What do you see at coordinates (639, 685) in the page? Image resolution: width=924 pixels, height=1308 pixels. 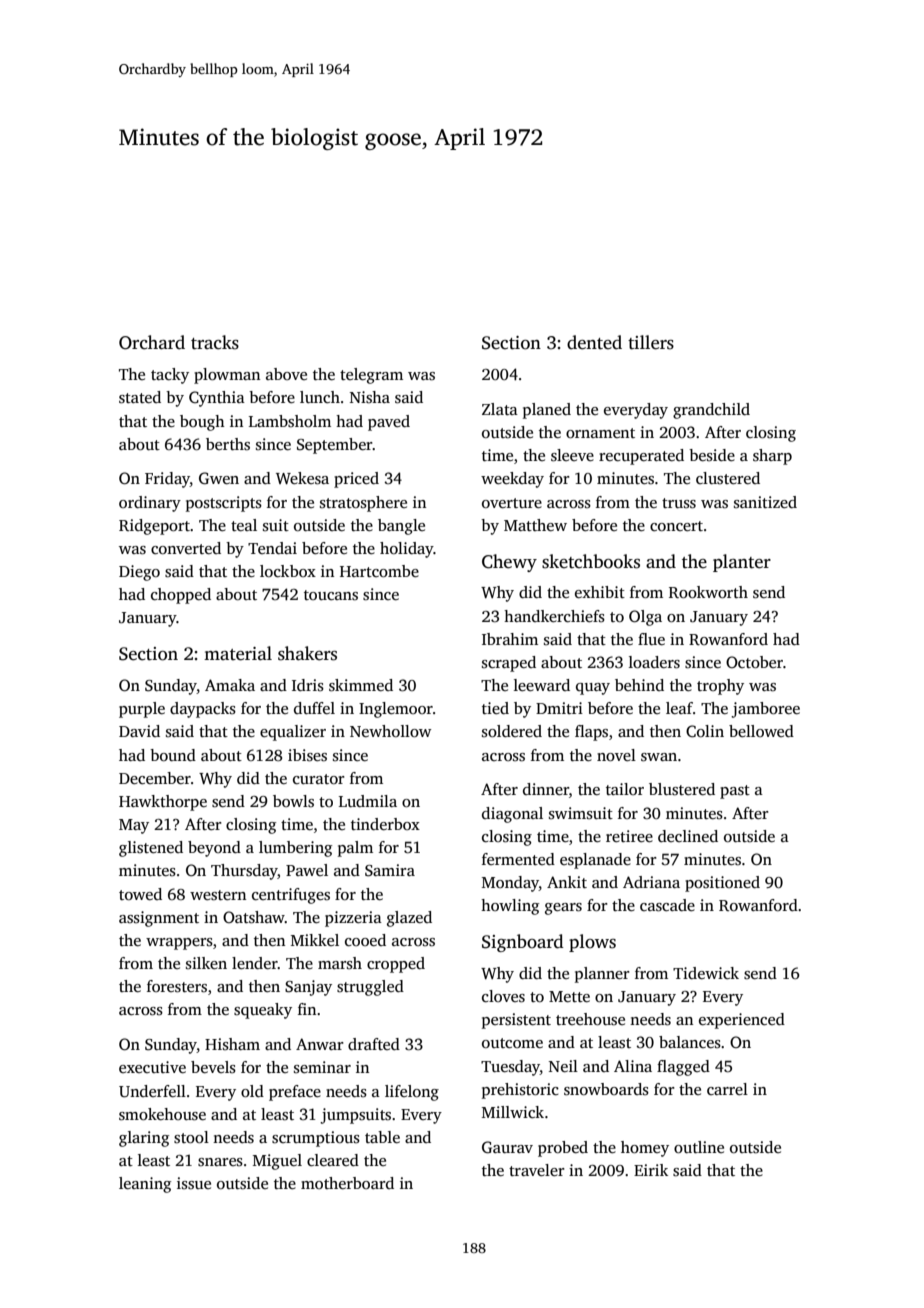 I see `behind` at bounding box center [639, 685].
